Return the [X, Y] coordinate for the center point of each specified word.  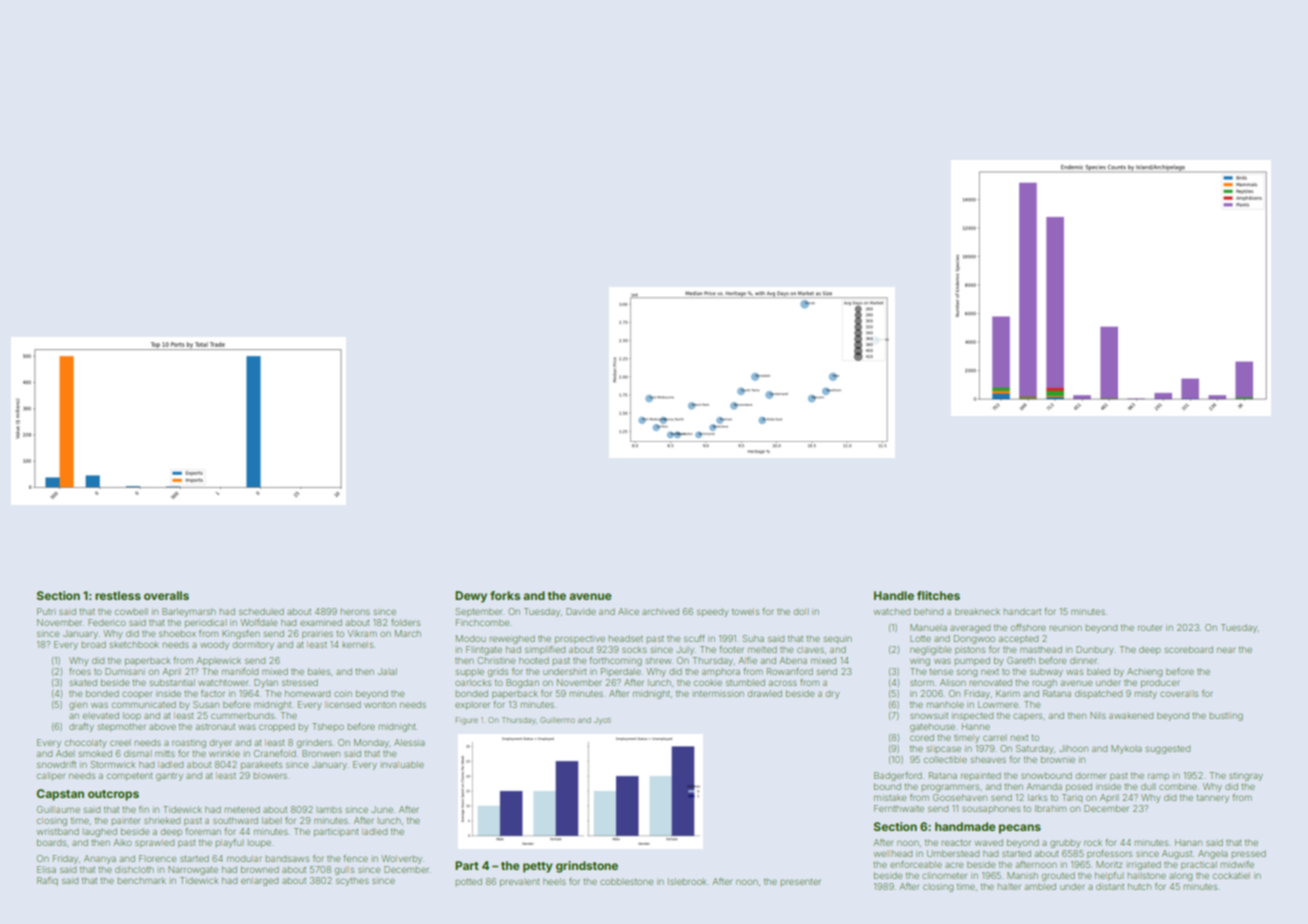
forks [505, 595]
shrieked [162, 820]
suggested [1168, 749]
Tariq [1072, 798]
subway [1046, 672]
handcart [1022, 611]
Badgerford [898, 776]
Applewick [218, 661]
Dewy [471, 597]
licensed [343, 704]
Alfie [747, 660]
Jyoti [602, 721]
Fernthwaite [899, 808]
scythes [352, 882]
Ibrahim [1050, 808]
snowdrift [56, 764]
